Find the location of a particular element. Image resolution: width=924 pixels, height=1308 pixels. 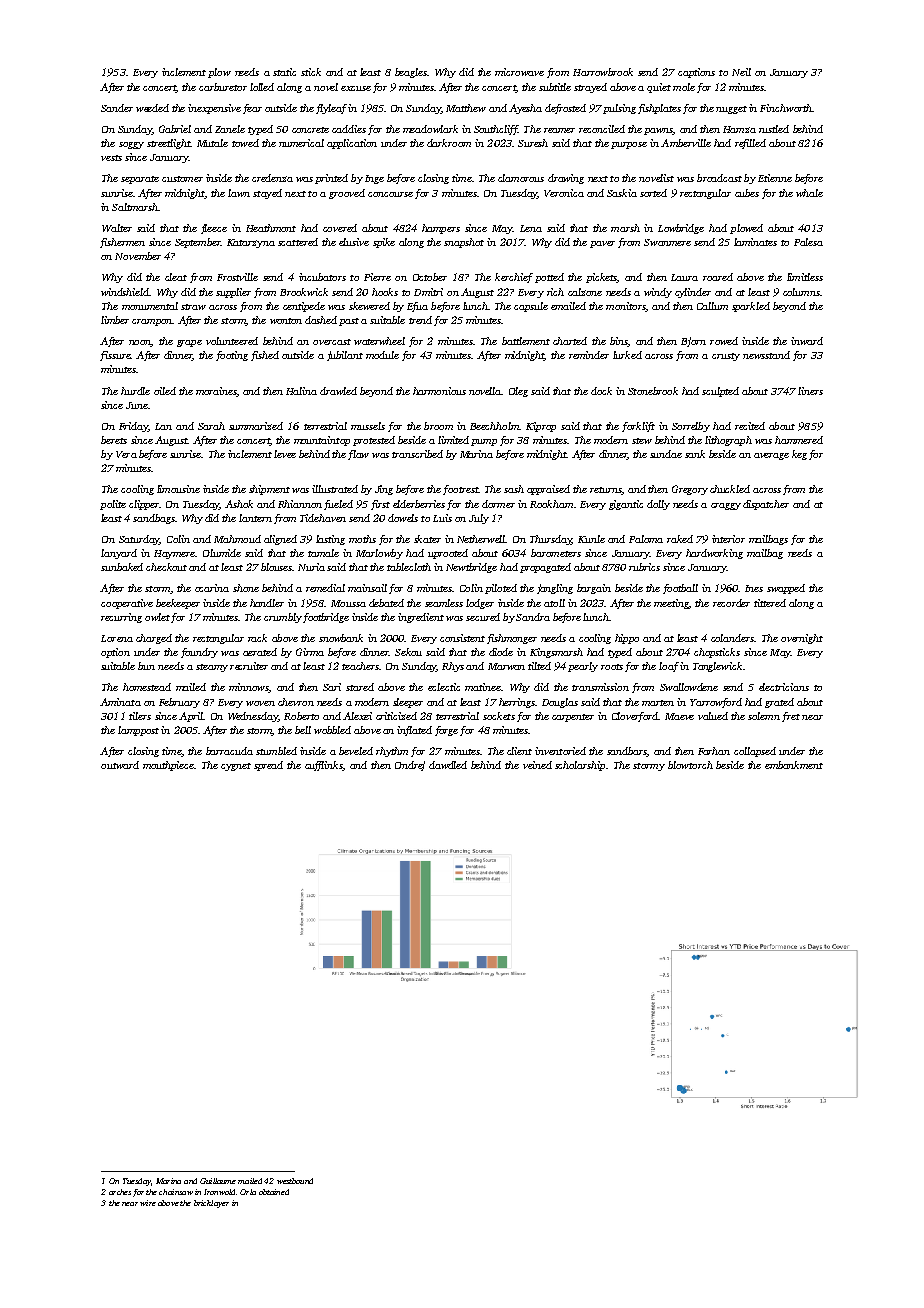

harmonious is located at coordinates (439, 391).
